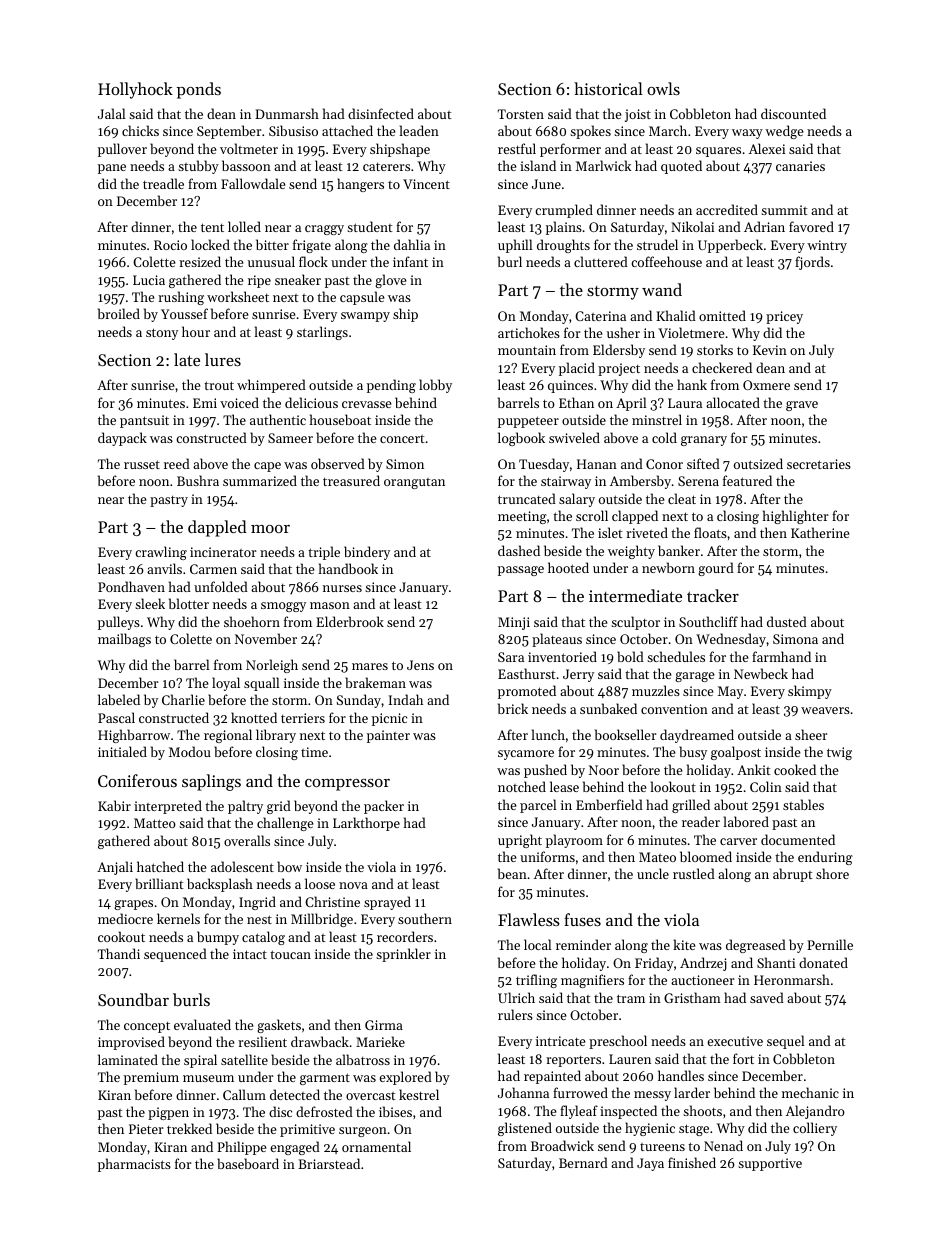  What do you see at coordinates (663, 88) in the image?
I see `owls` at bounding box center [663, 88].
